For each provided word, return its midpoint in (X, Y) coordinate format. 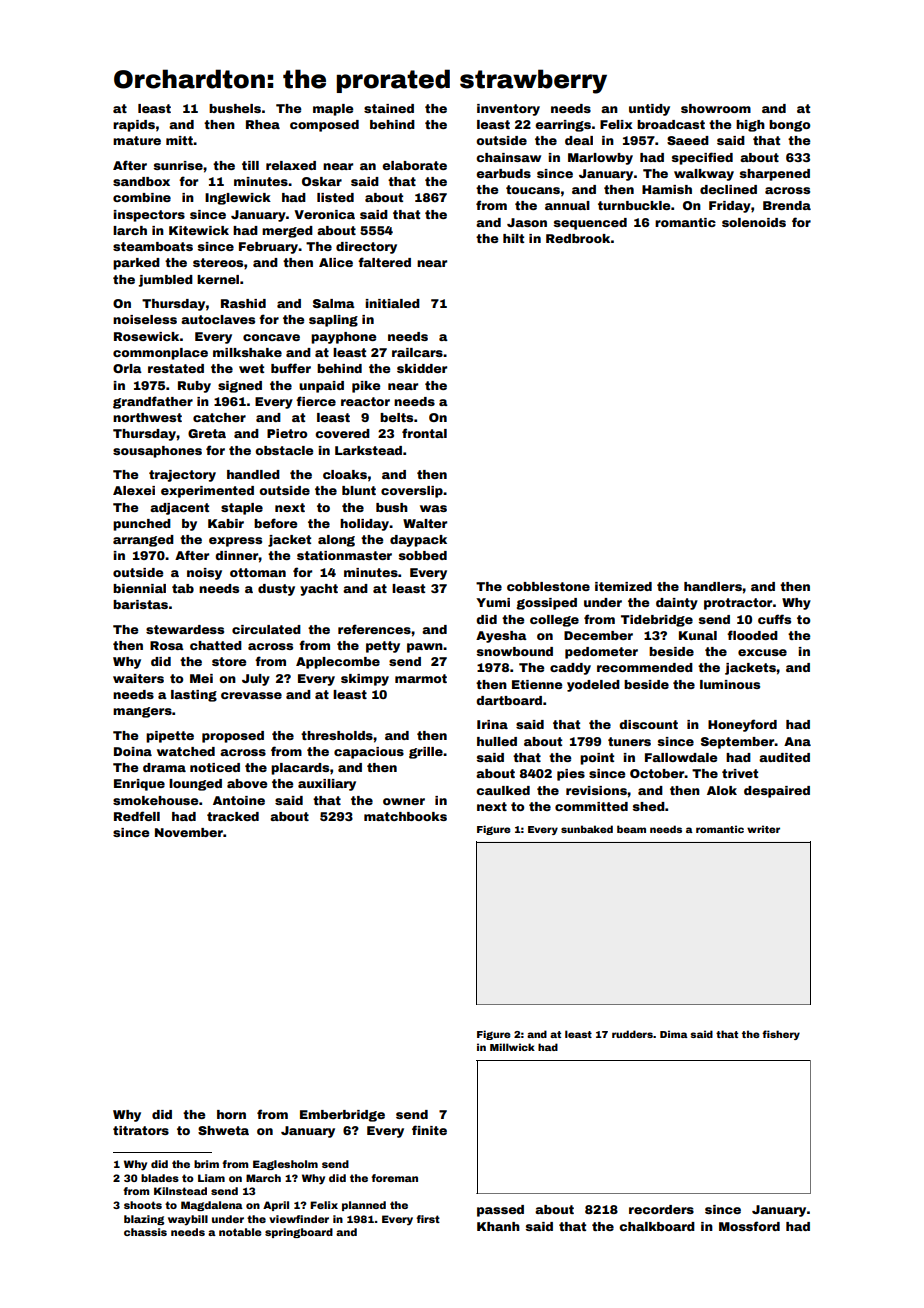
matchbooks (405, 816)
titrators (141, 1130)
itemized (623, 586)
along (336, 541)
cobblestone (548, 586)
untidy (649, 110)
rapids (134, 126)
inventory (508, 110)
